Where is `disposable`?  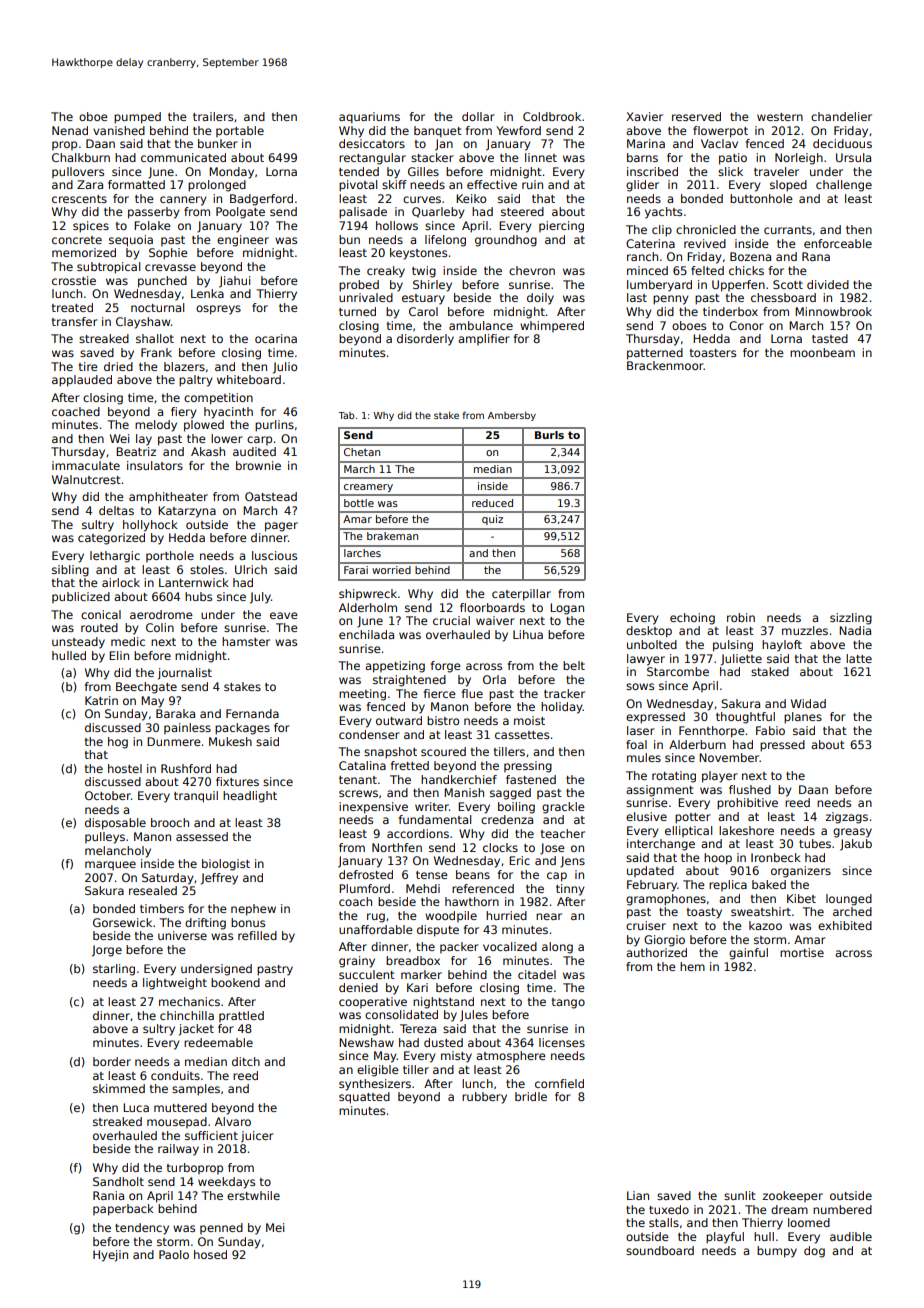 disposable is located at coordinates (115, 824).
